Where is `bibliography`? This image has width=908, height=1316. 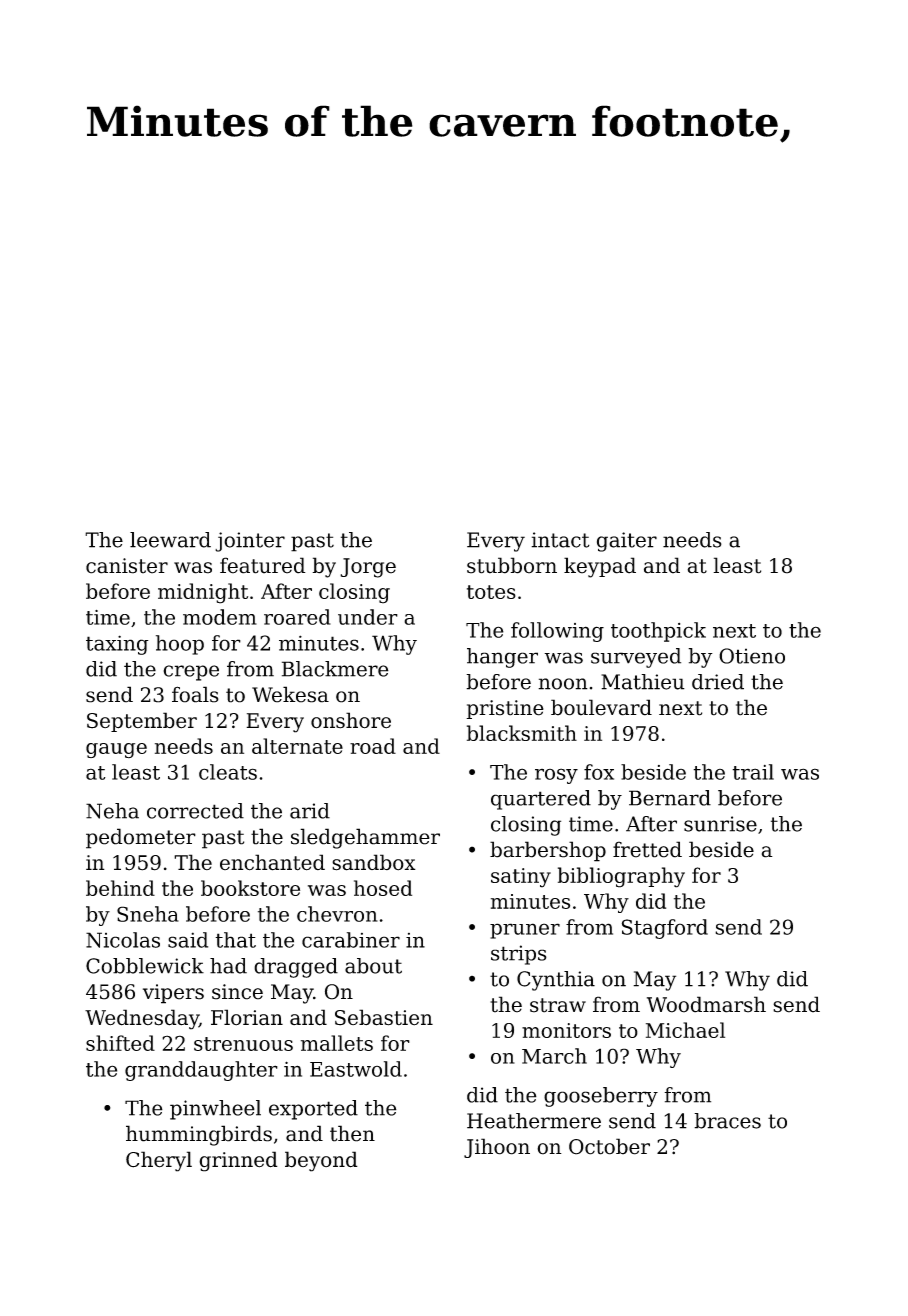
bibliography is located at coordinates (621, 877).
